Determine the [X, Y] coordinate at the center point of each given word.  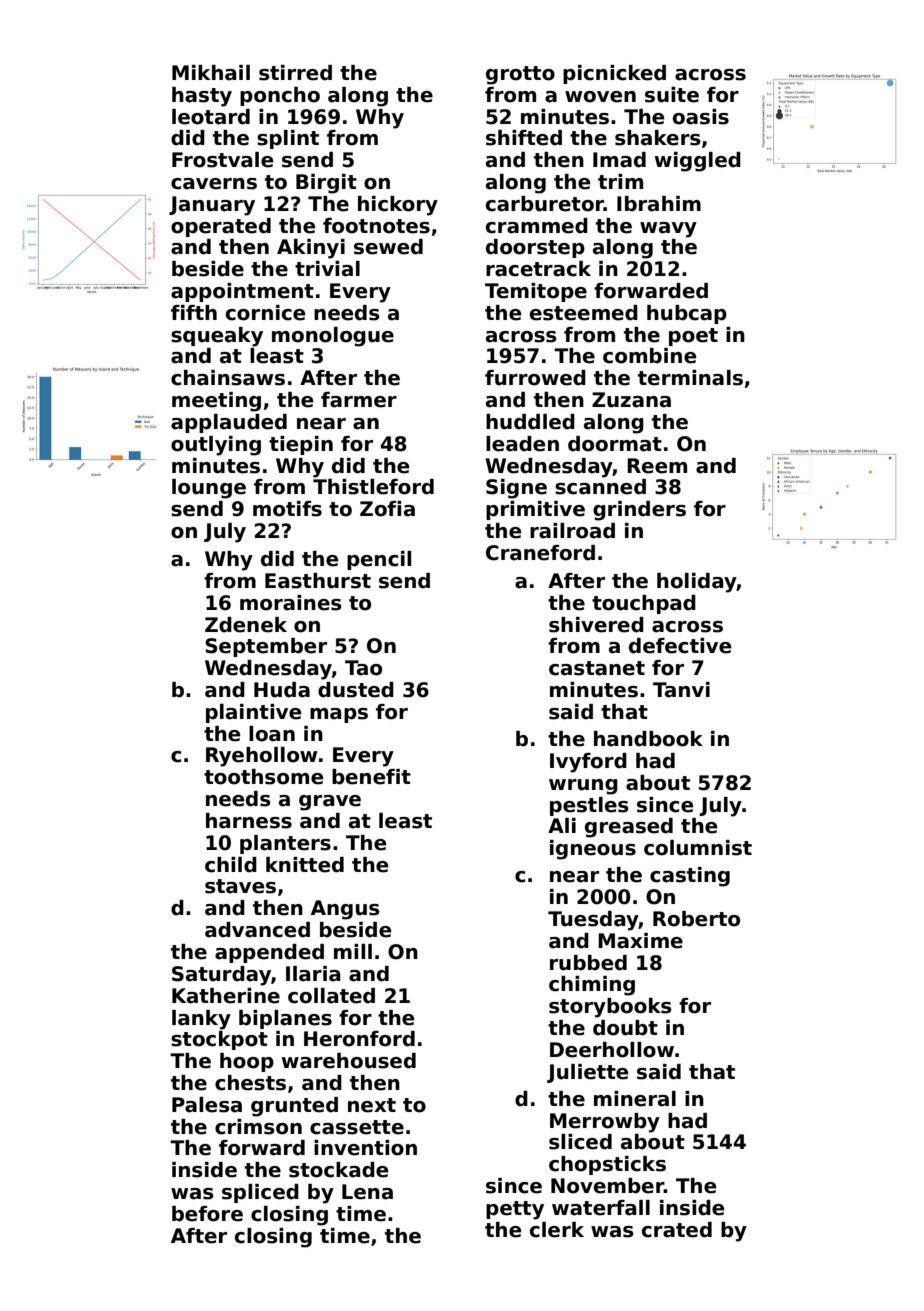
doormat [615, 444]
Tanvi [681, 690]
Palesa [207, 1105]
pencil [379, 560]
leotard [211, 117]
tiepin [301, 445]
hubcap [687, 314]
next [372, 1105]
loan [272, 734]
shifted [524, 138]
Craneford [540, 553]
